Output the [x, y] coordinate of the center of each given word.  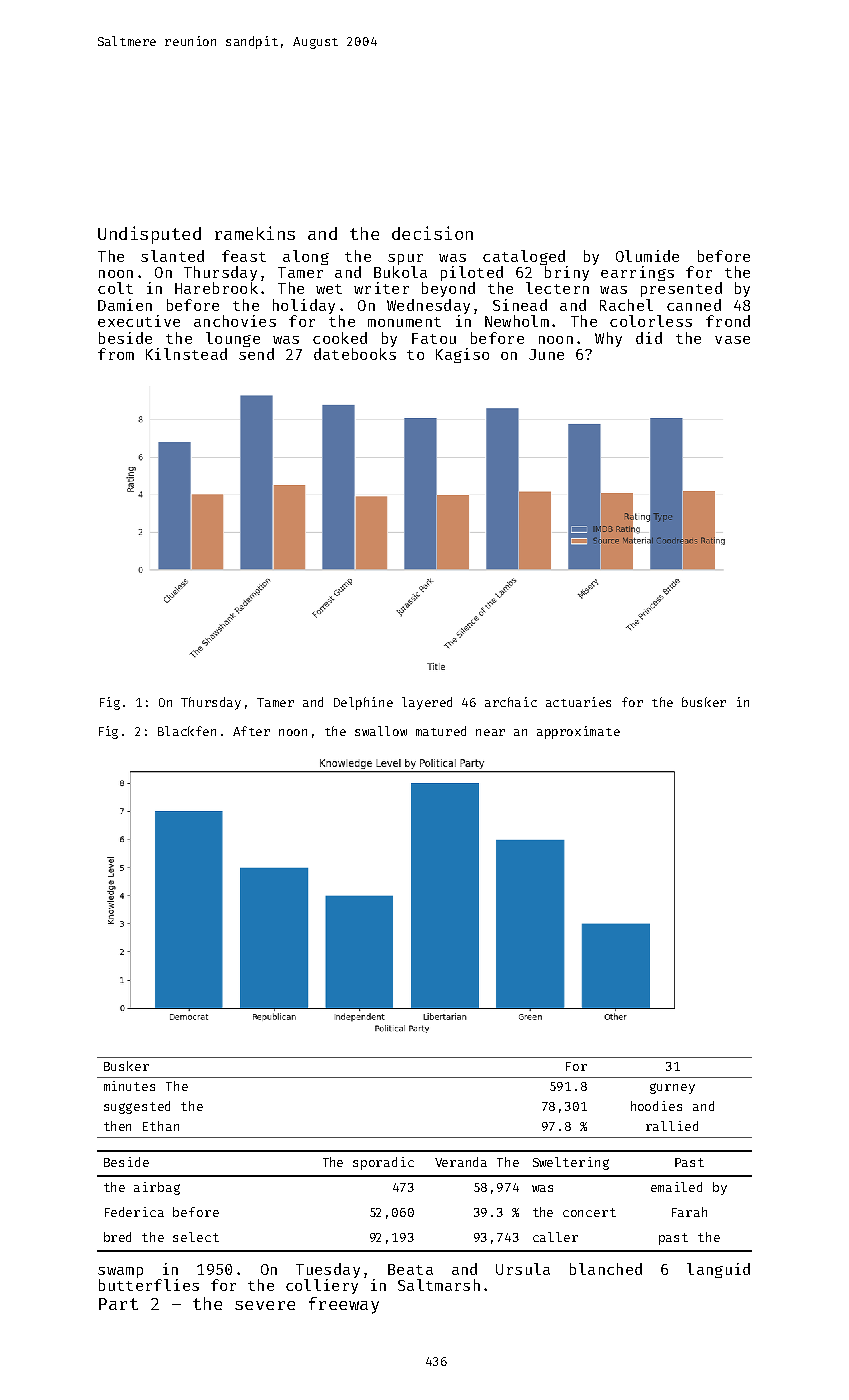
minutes [129, 1086]
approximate [578, 732]
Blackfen [187, 731]
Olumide [647, 256]
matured [441, 731]
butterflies [149, 1285]
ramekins [255, 233]
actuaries [578, 702]
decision [432, 233]
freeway [344, 1305]
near [490, 732]
